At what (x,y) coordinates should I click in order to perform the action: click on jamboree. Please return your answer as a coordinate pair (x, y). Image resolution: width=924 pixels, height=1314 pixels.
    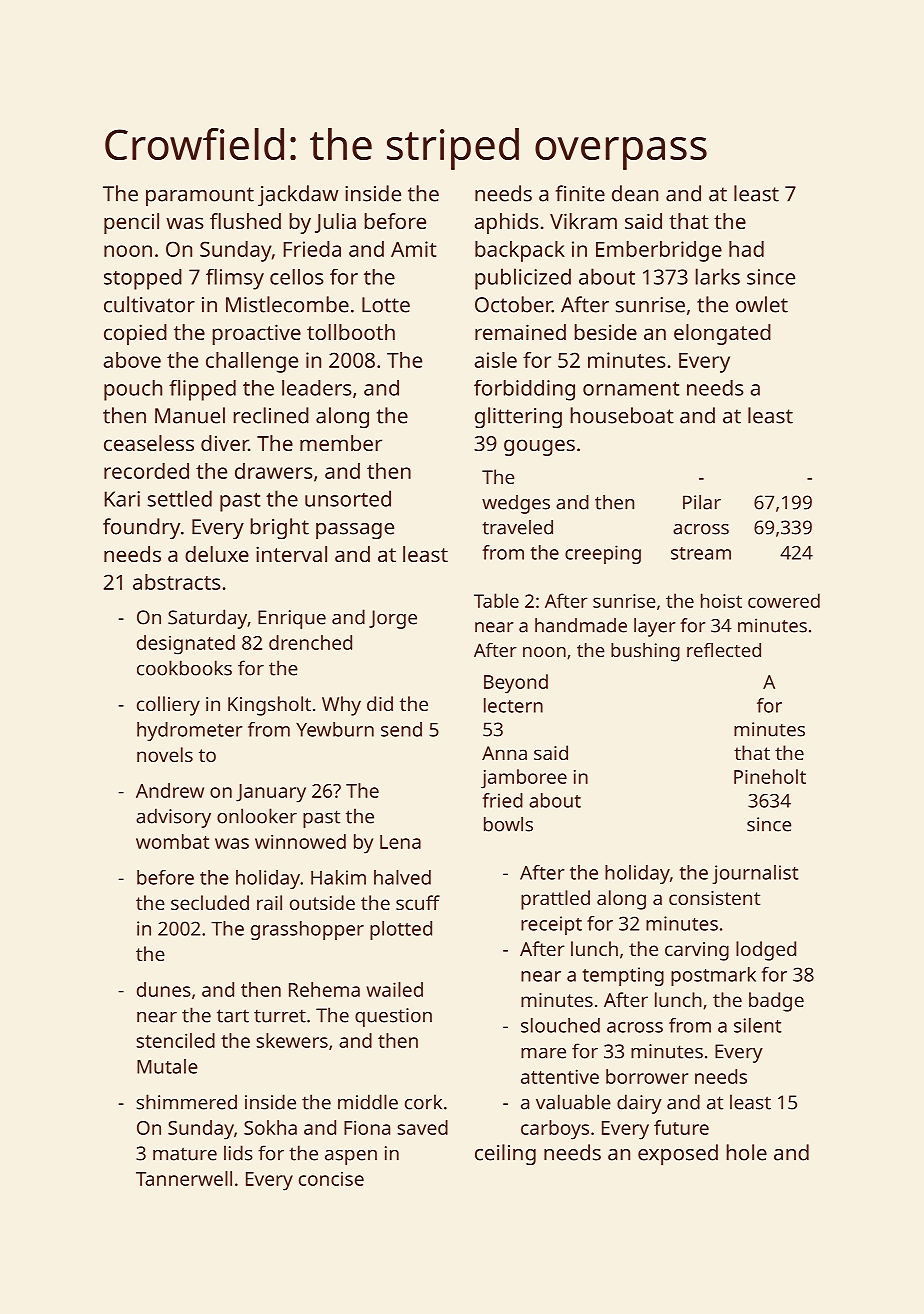
    Looking at the image, I should click on (524, 779).
